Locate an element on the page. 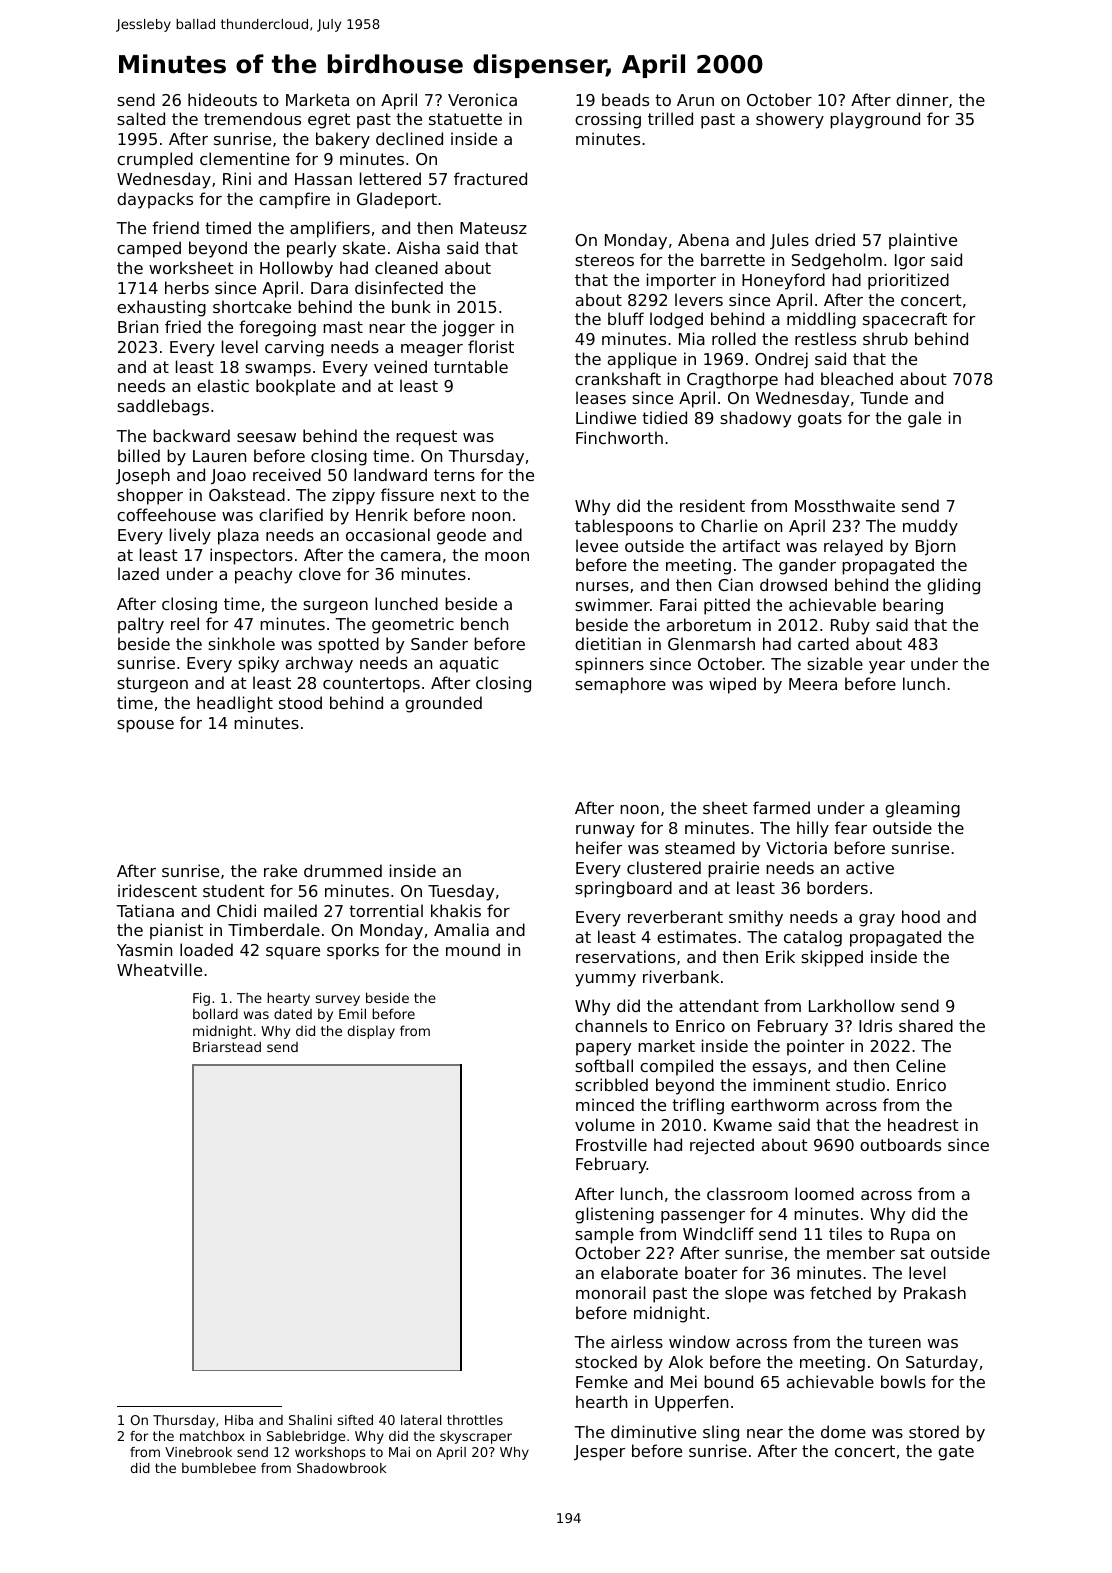  lazed is located at coordinates (138, 573).
